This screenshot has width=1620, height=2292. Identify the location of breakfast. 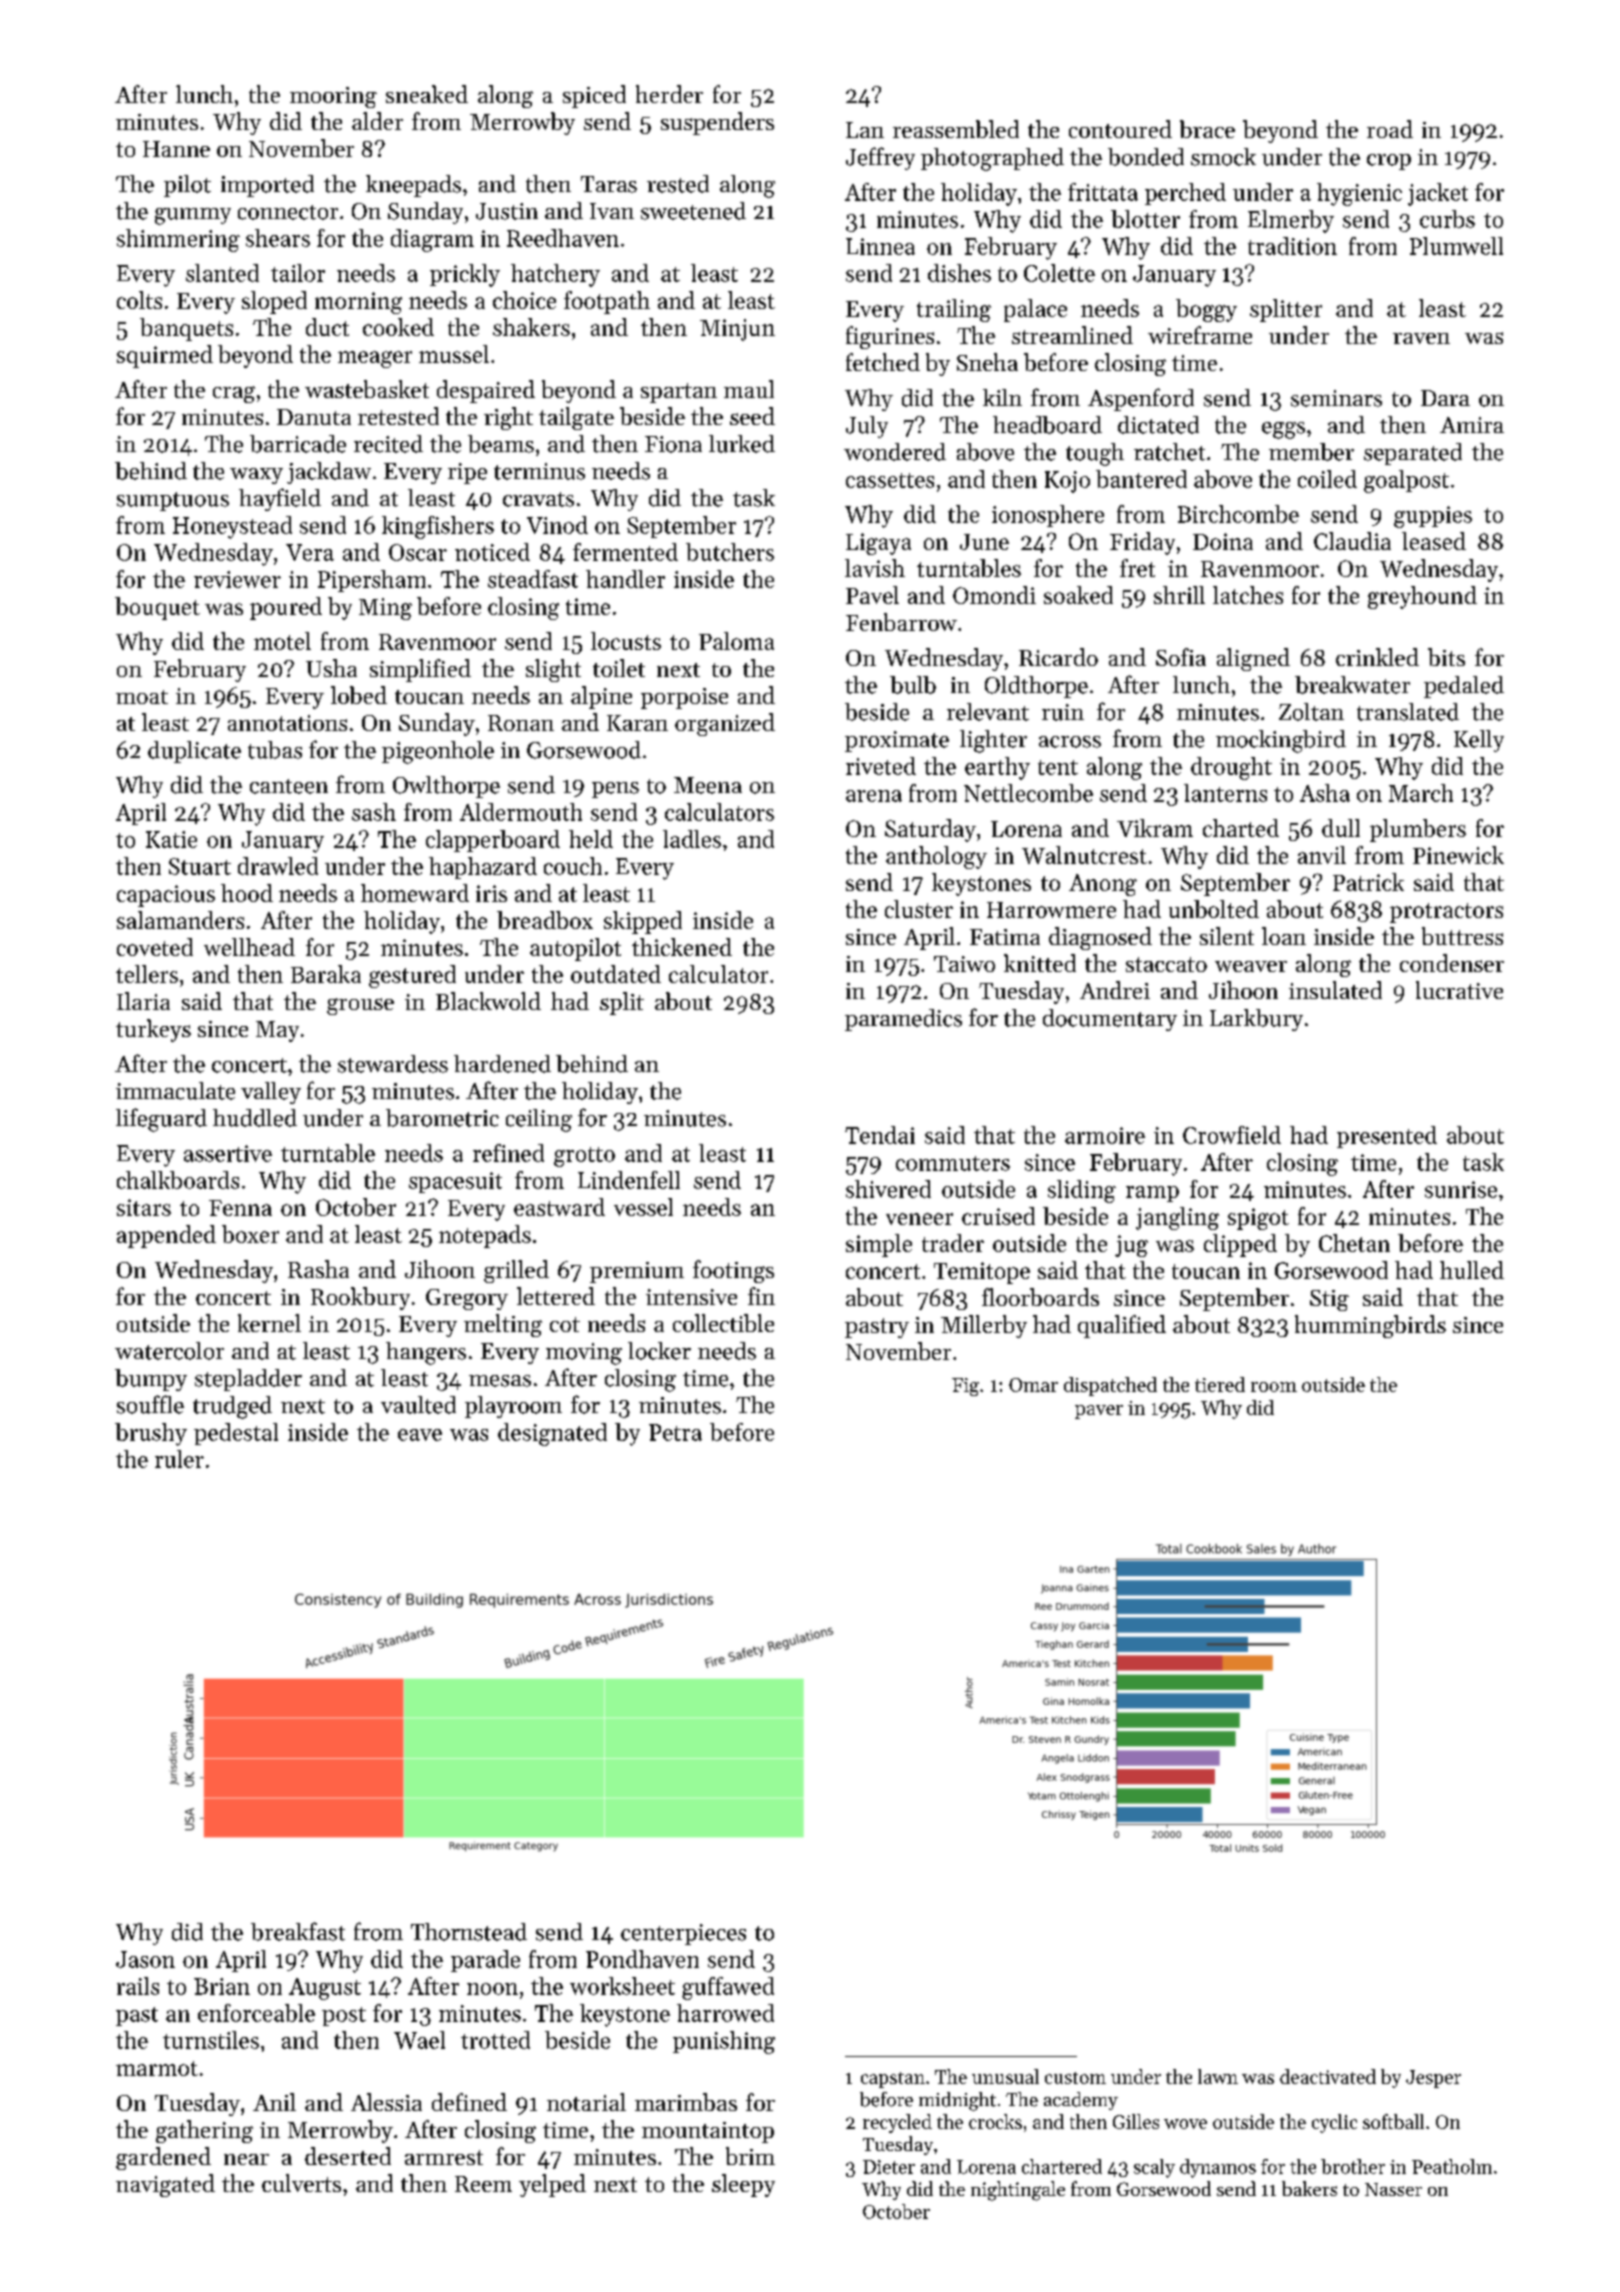
(298, 1931).
